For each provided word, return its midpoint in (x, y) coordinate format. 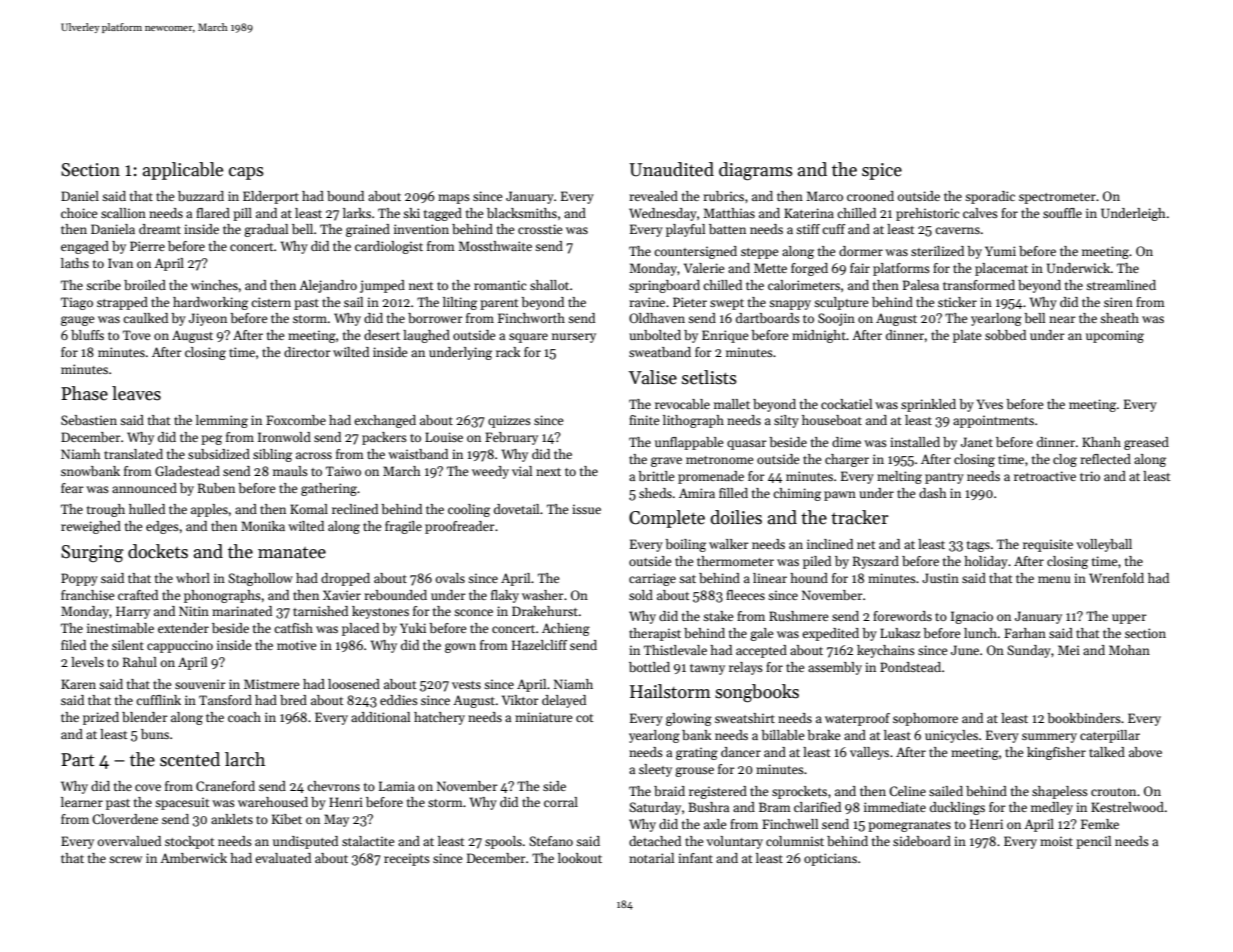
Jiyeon (208, 319)
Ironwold (284, 437)
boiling (685, 545)
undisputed (305, 842)
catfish (293, 628)
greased (1146, 443)
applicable (183, 171)
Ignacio (972, 617)
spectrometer (1057, 198)
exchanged (385, 421)
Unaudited (671, 169)
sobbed (1005, 335)
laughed (426, 336)
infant (695, 858)
